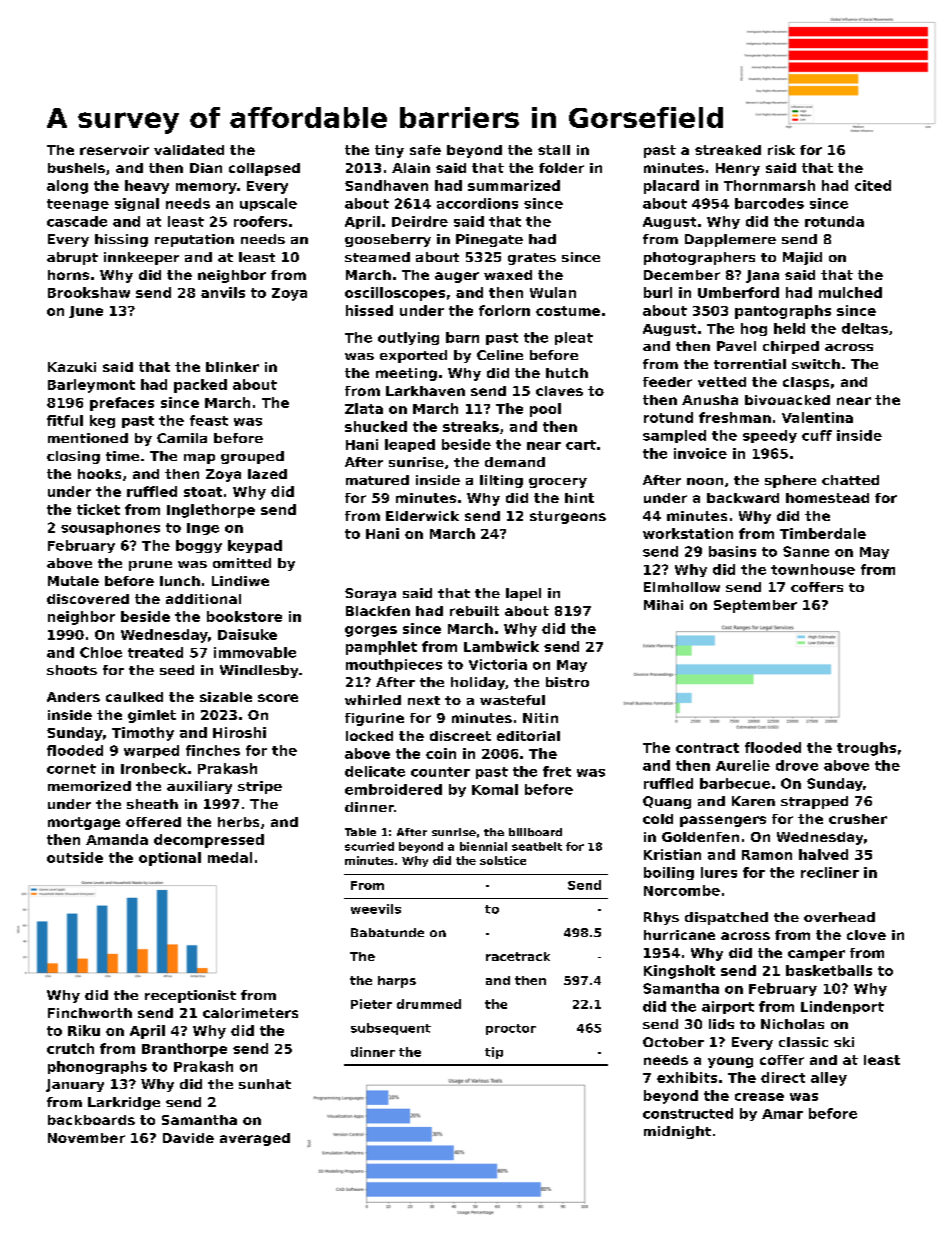  Describe the element at coordinates (377, 480) in the screenshot. I see `matured` at that location.
